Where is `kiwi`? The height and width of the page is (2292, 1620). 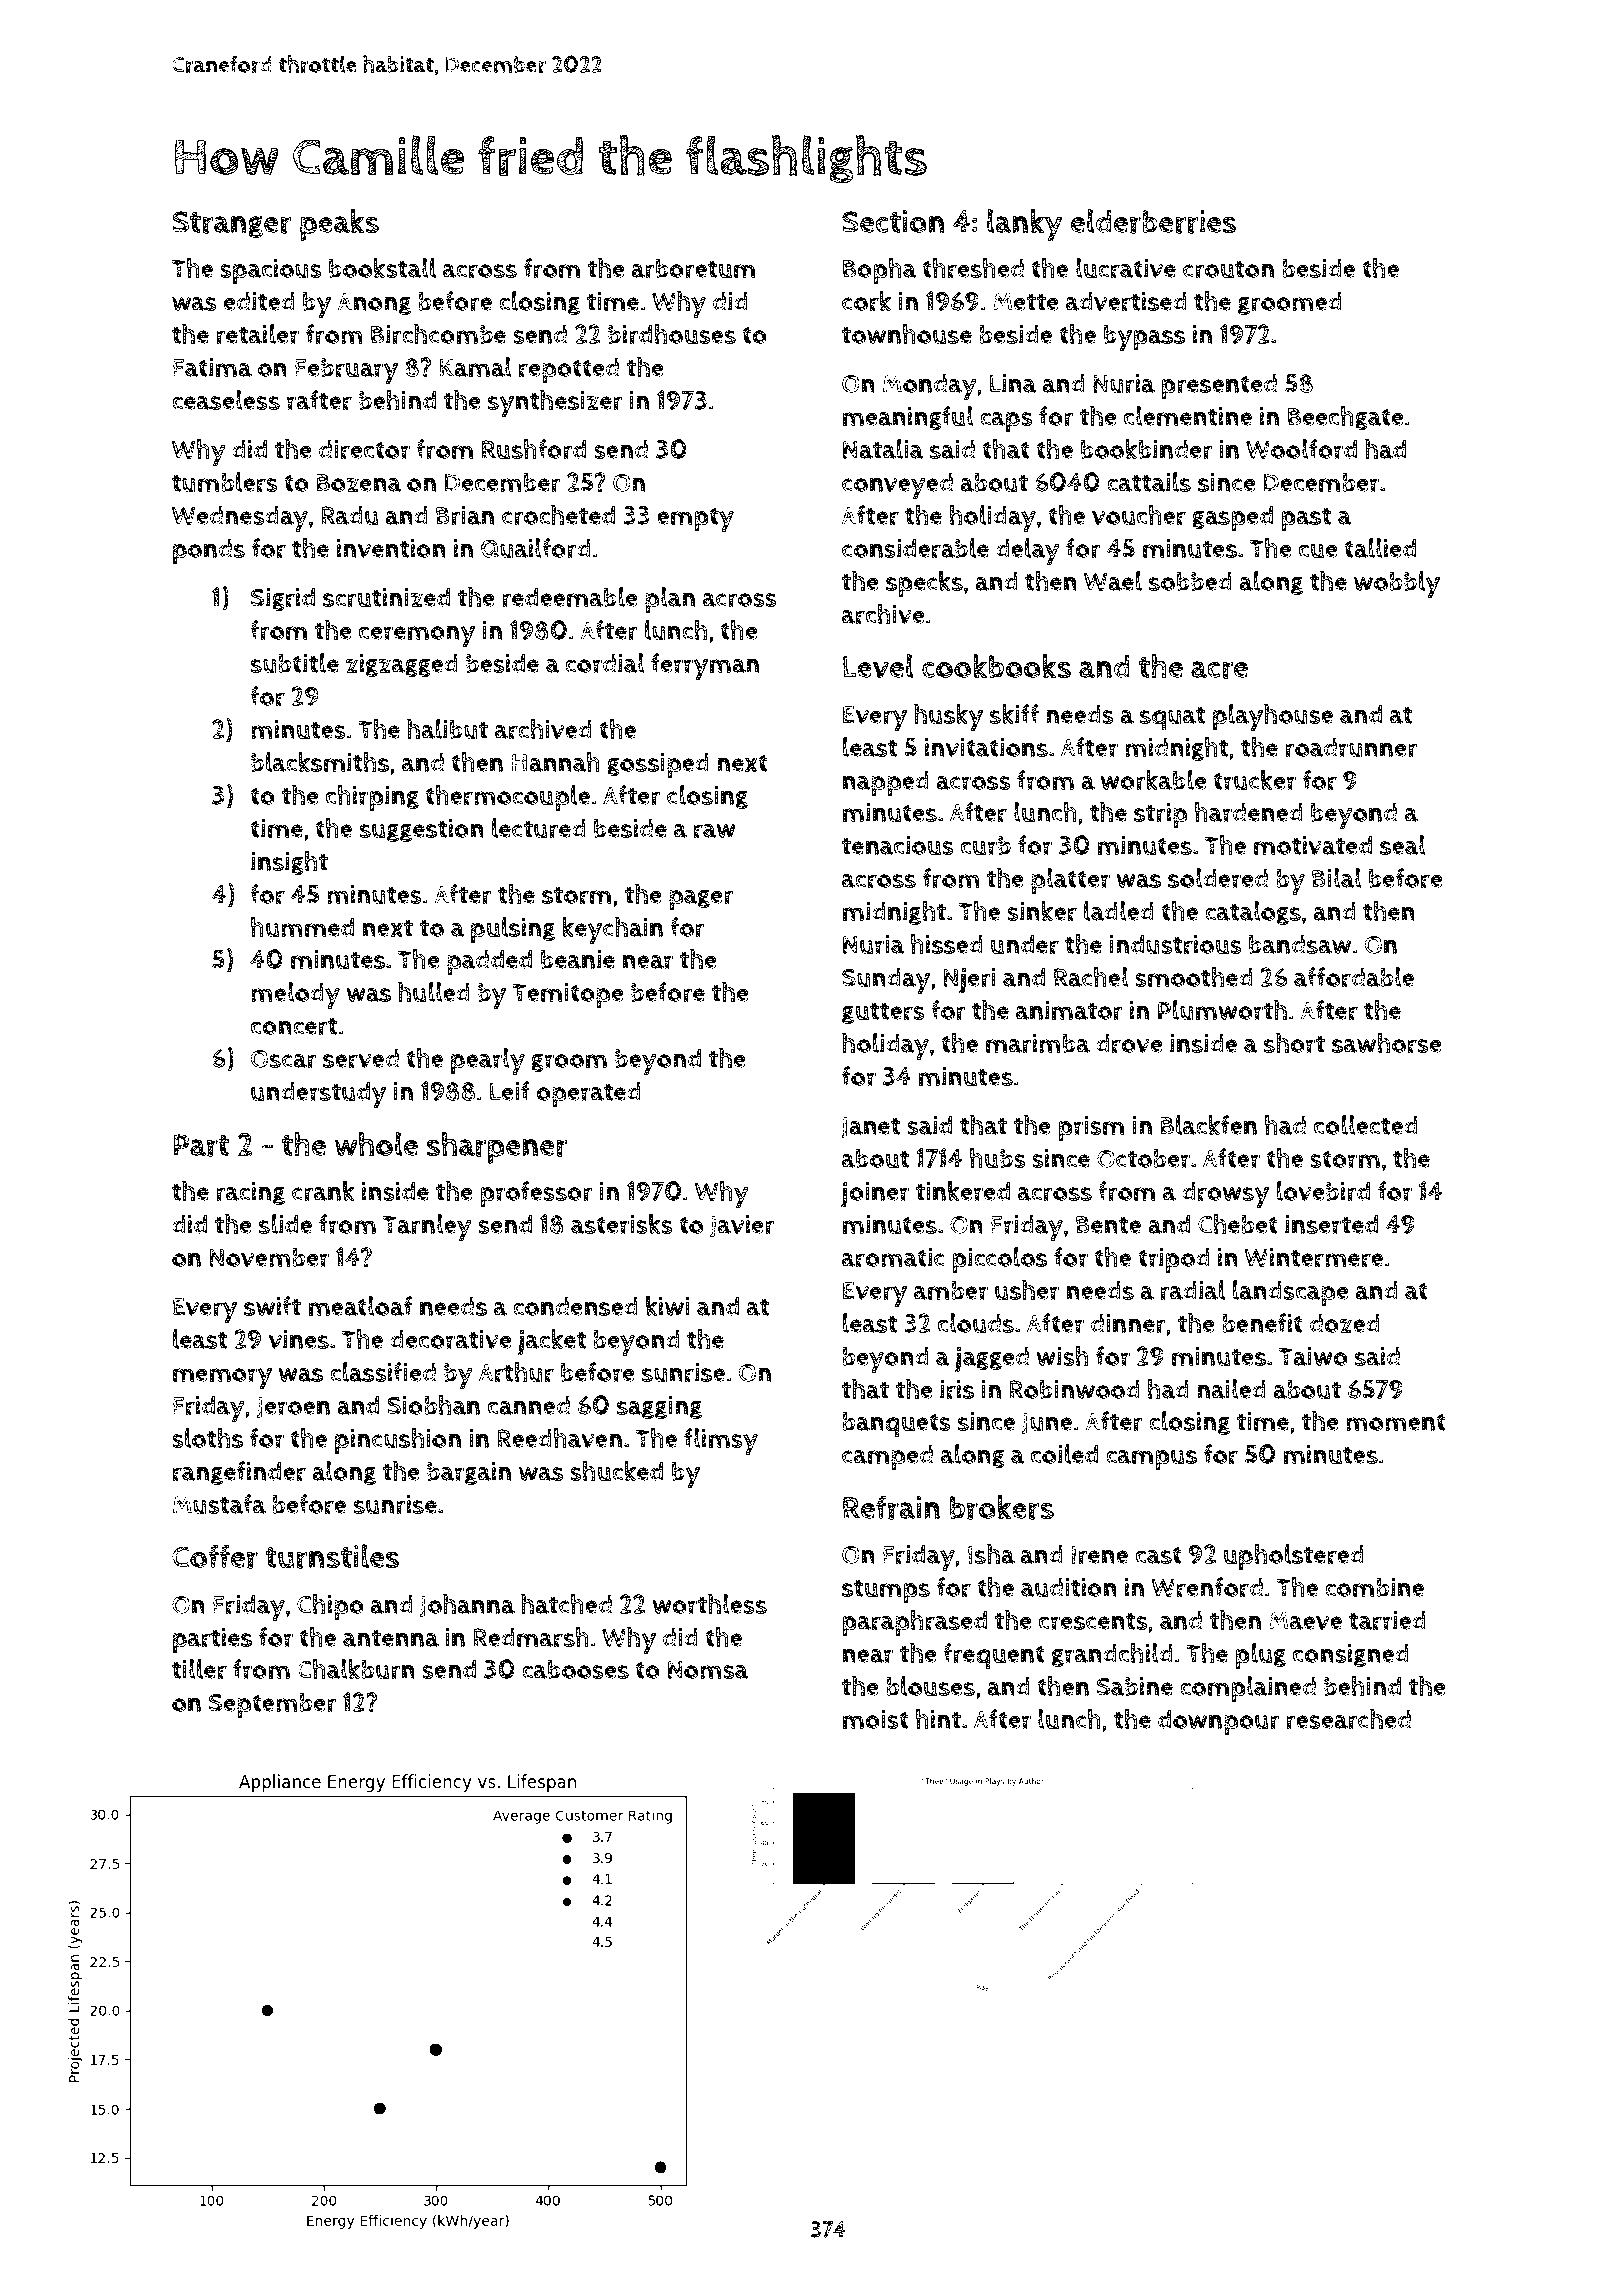 kiwi is located at coordinates (668, 1306).
